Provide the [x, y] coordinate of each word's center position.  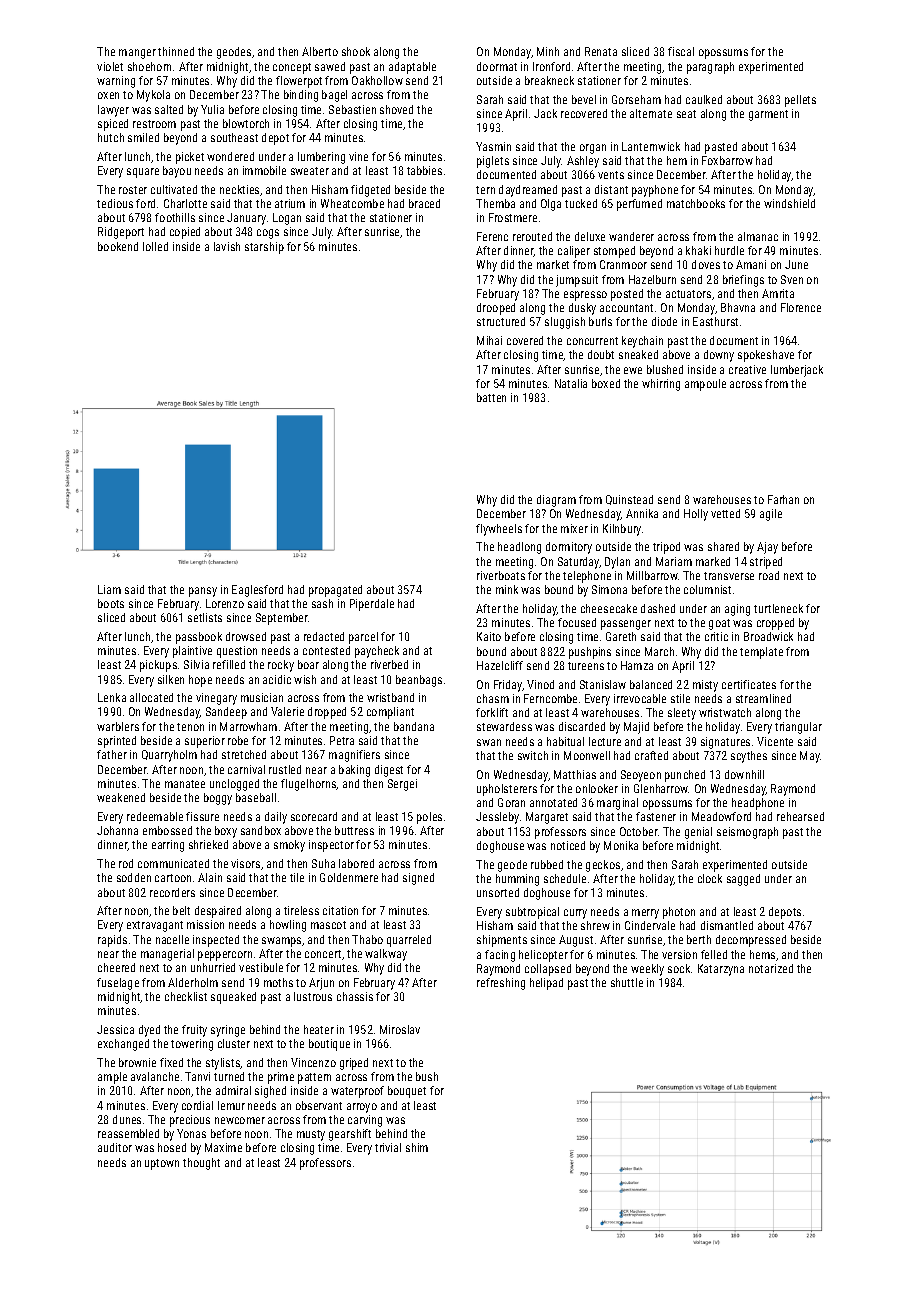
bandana [414, 726]
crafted [651, 755]
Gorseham [636, 99]
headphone [758, 804]
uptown [162, 1164]
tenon [190, 727]
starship [264, 248]
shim [417, 1147]
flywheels [499, 530]
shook [356, 51]
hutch [111, 137]
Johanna [117, 830]
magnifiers [354, 756]
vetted [725, 513]
